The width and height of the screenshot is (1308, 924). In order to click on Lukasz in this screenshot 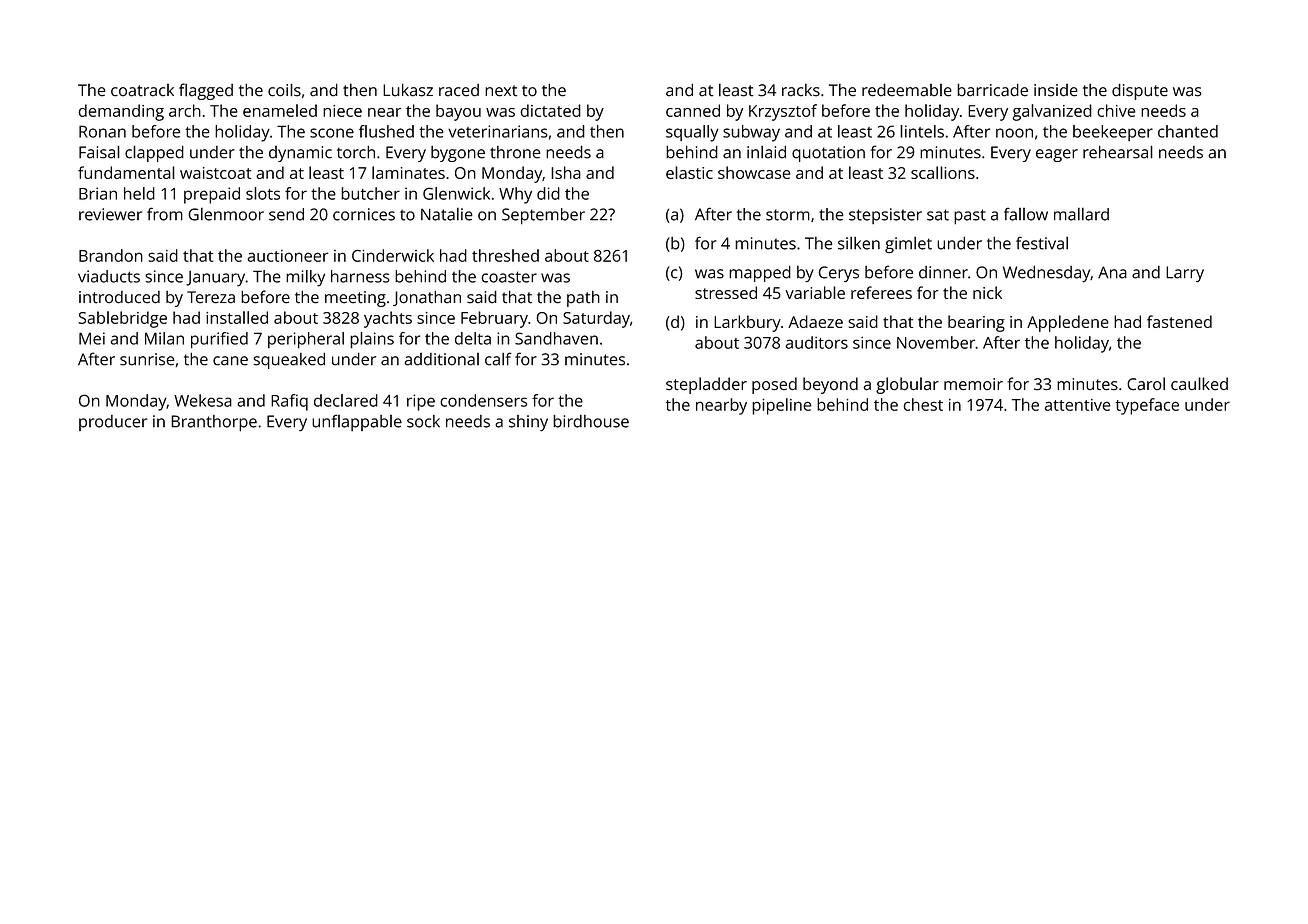, I will do `click(408, 90)`.
